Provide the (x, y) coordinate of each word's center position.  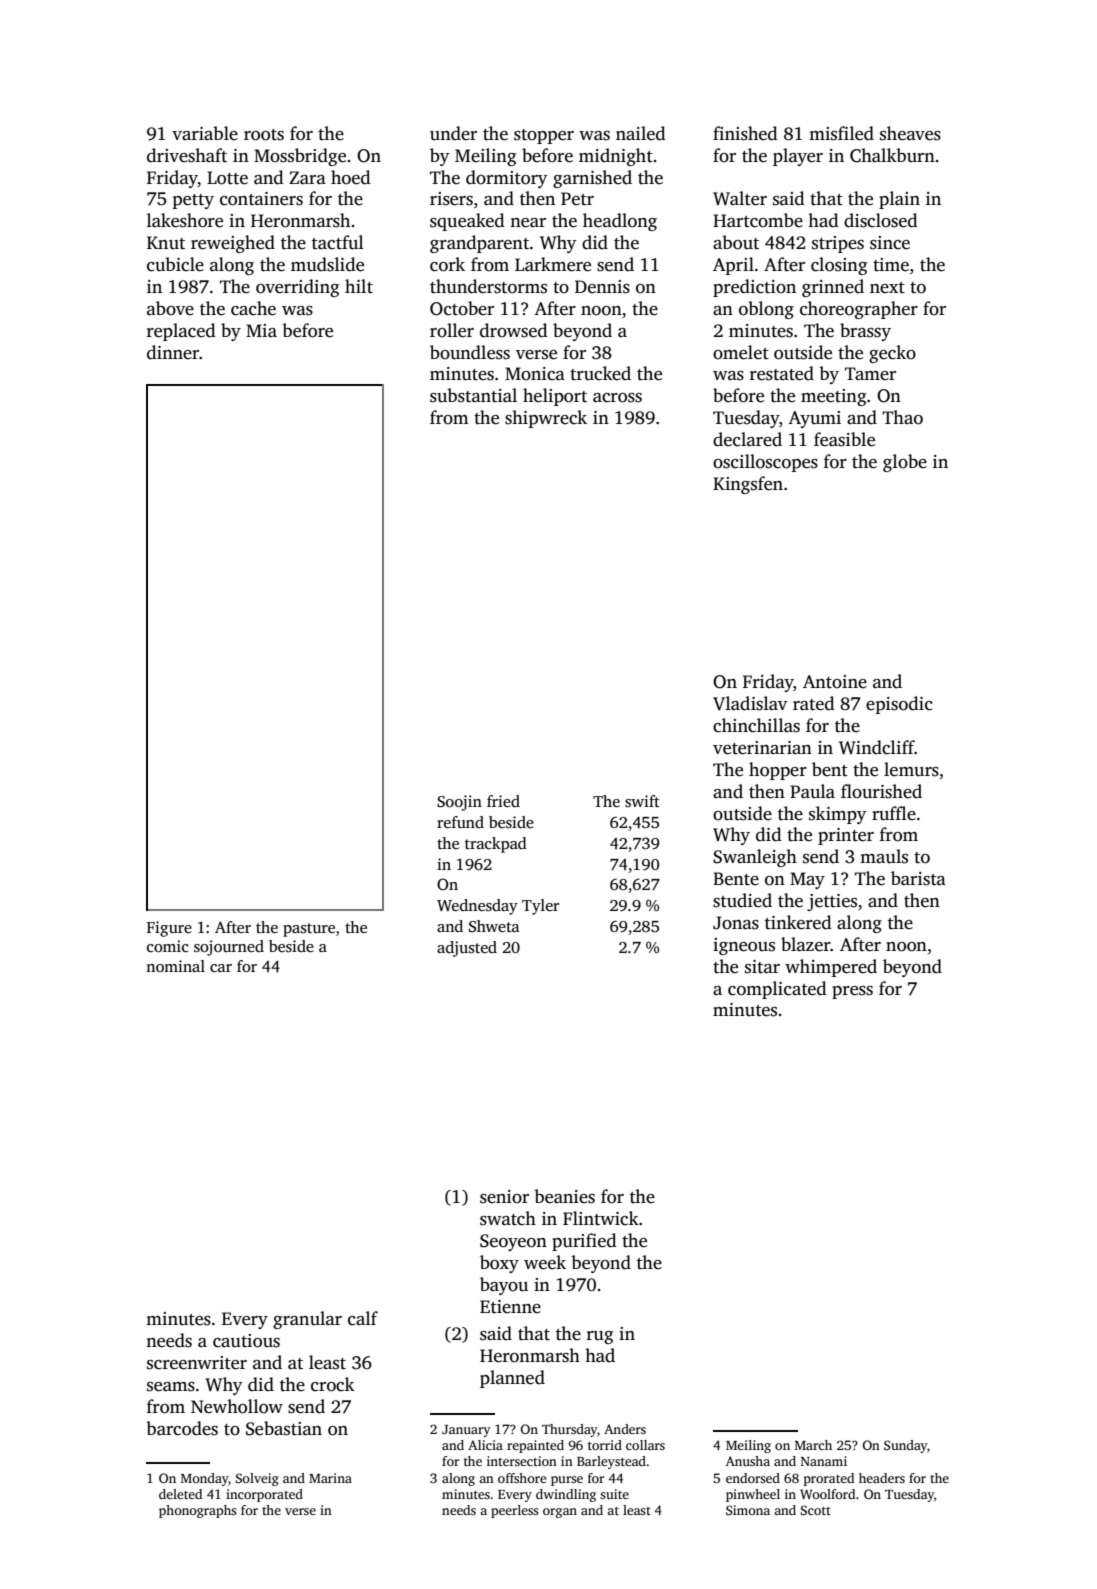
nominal (175, 966)
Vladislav (750, 703)
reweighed (233, 244)
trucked (600, 373)
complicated (777, 990)
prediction (754, 288)
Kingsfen (748, 485)
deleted (180, 1494)
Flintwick (601, 1218)
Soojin (459, 803)
